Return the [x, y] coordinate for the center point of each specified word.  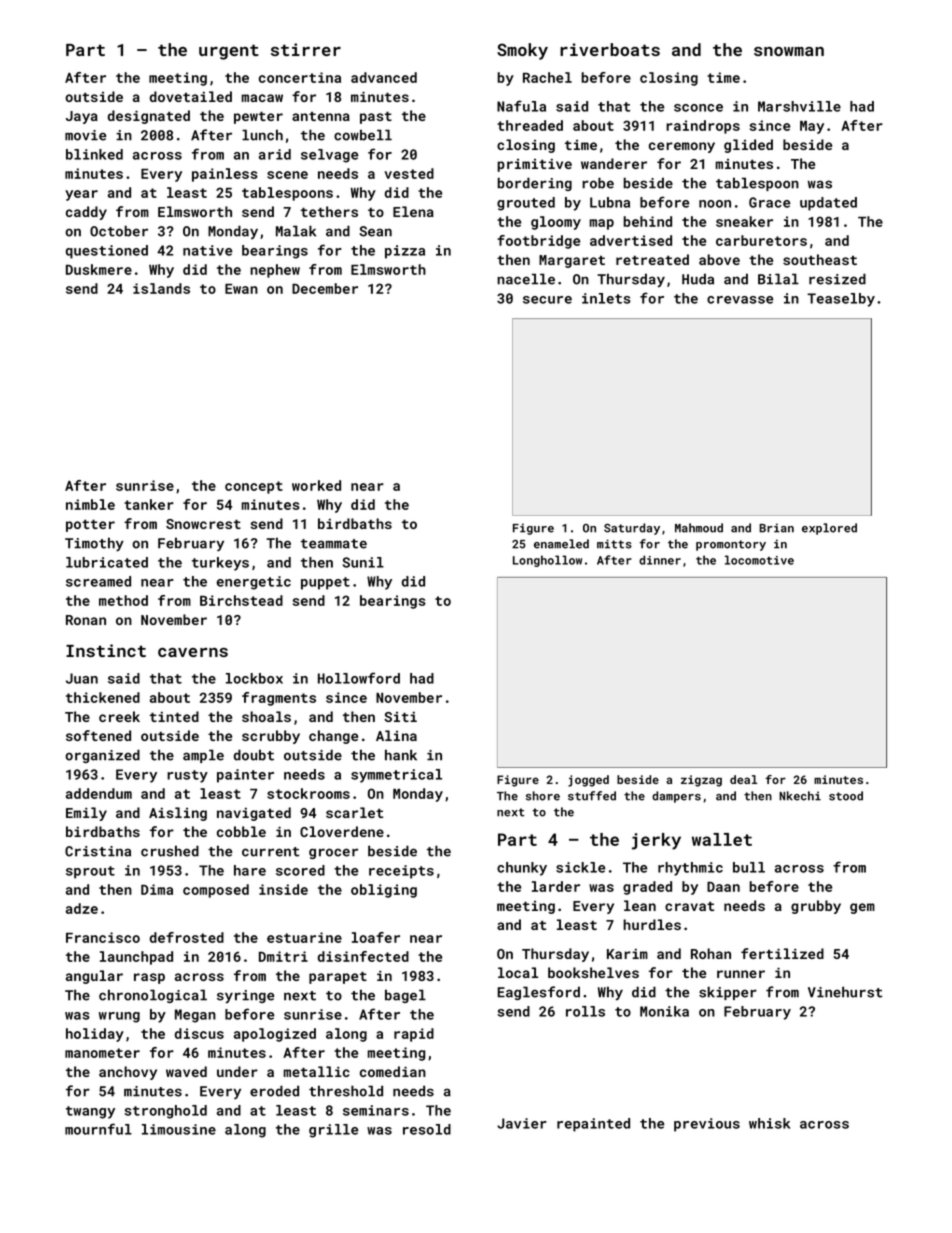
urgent [229, 52]
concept [254, 487]
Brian [776, 528]
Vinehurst [845, 992]
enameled [561, 544]
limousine [179, 1129]
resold [427, 1129]
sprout [90, 872]
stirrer [306, 49]
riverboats [610, 49]
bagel [405, 996]
